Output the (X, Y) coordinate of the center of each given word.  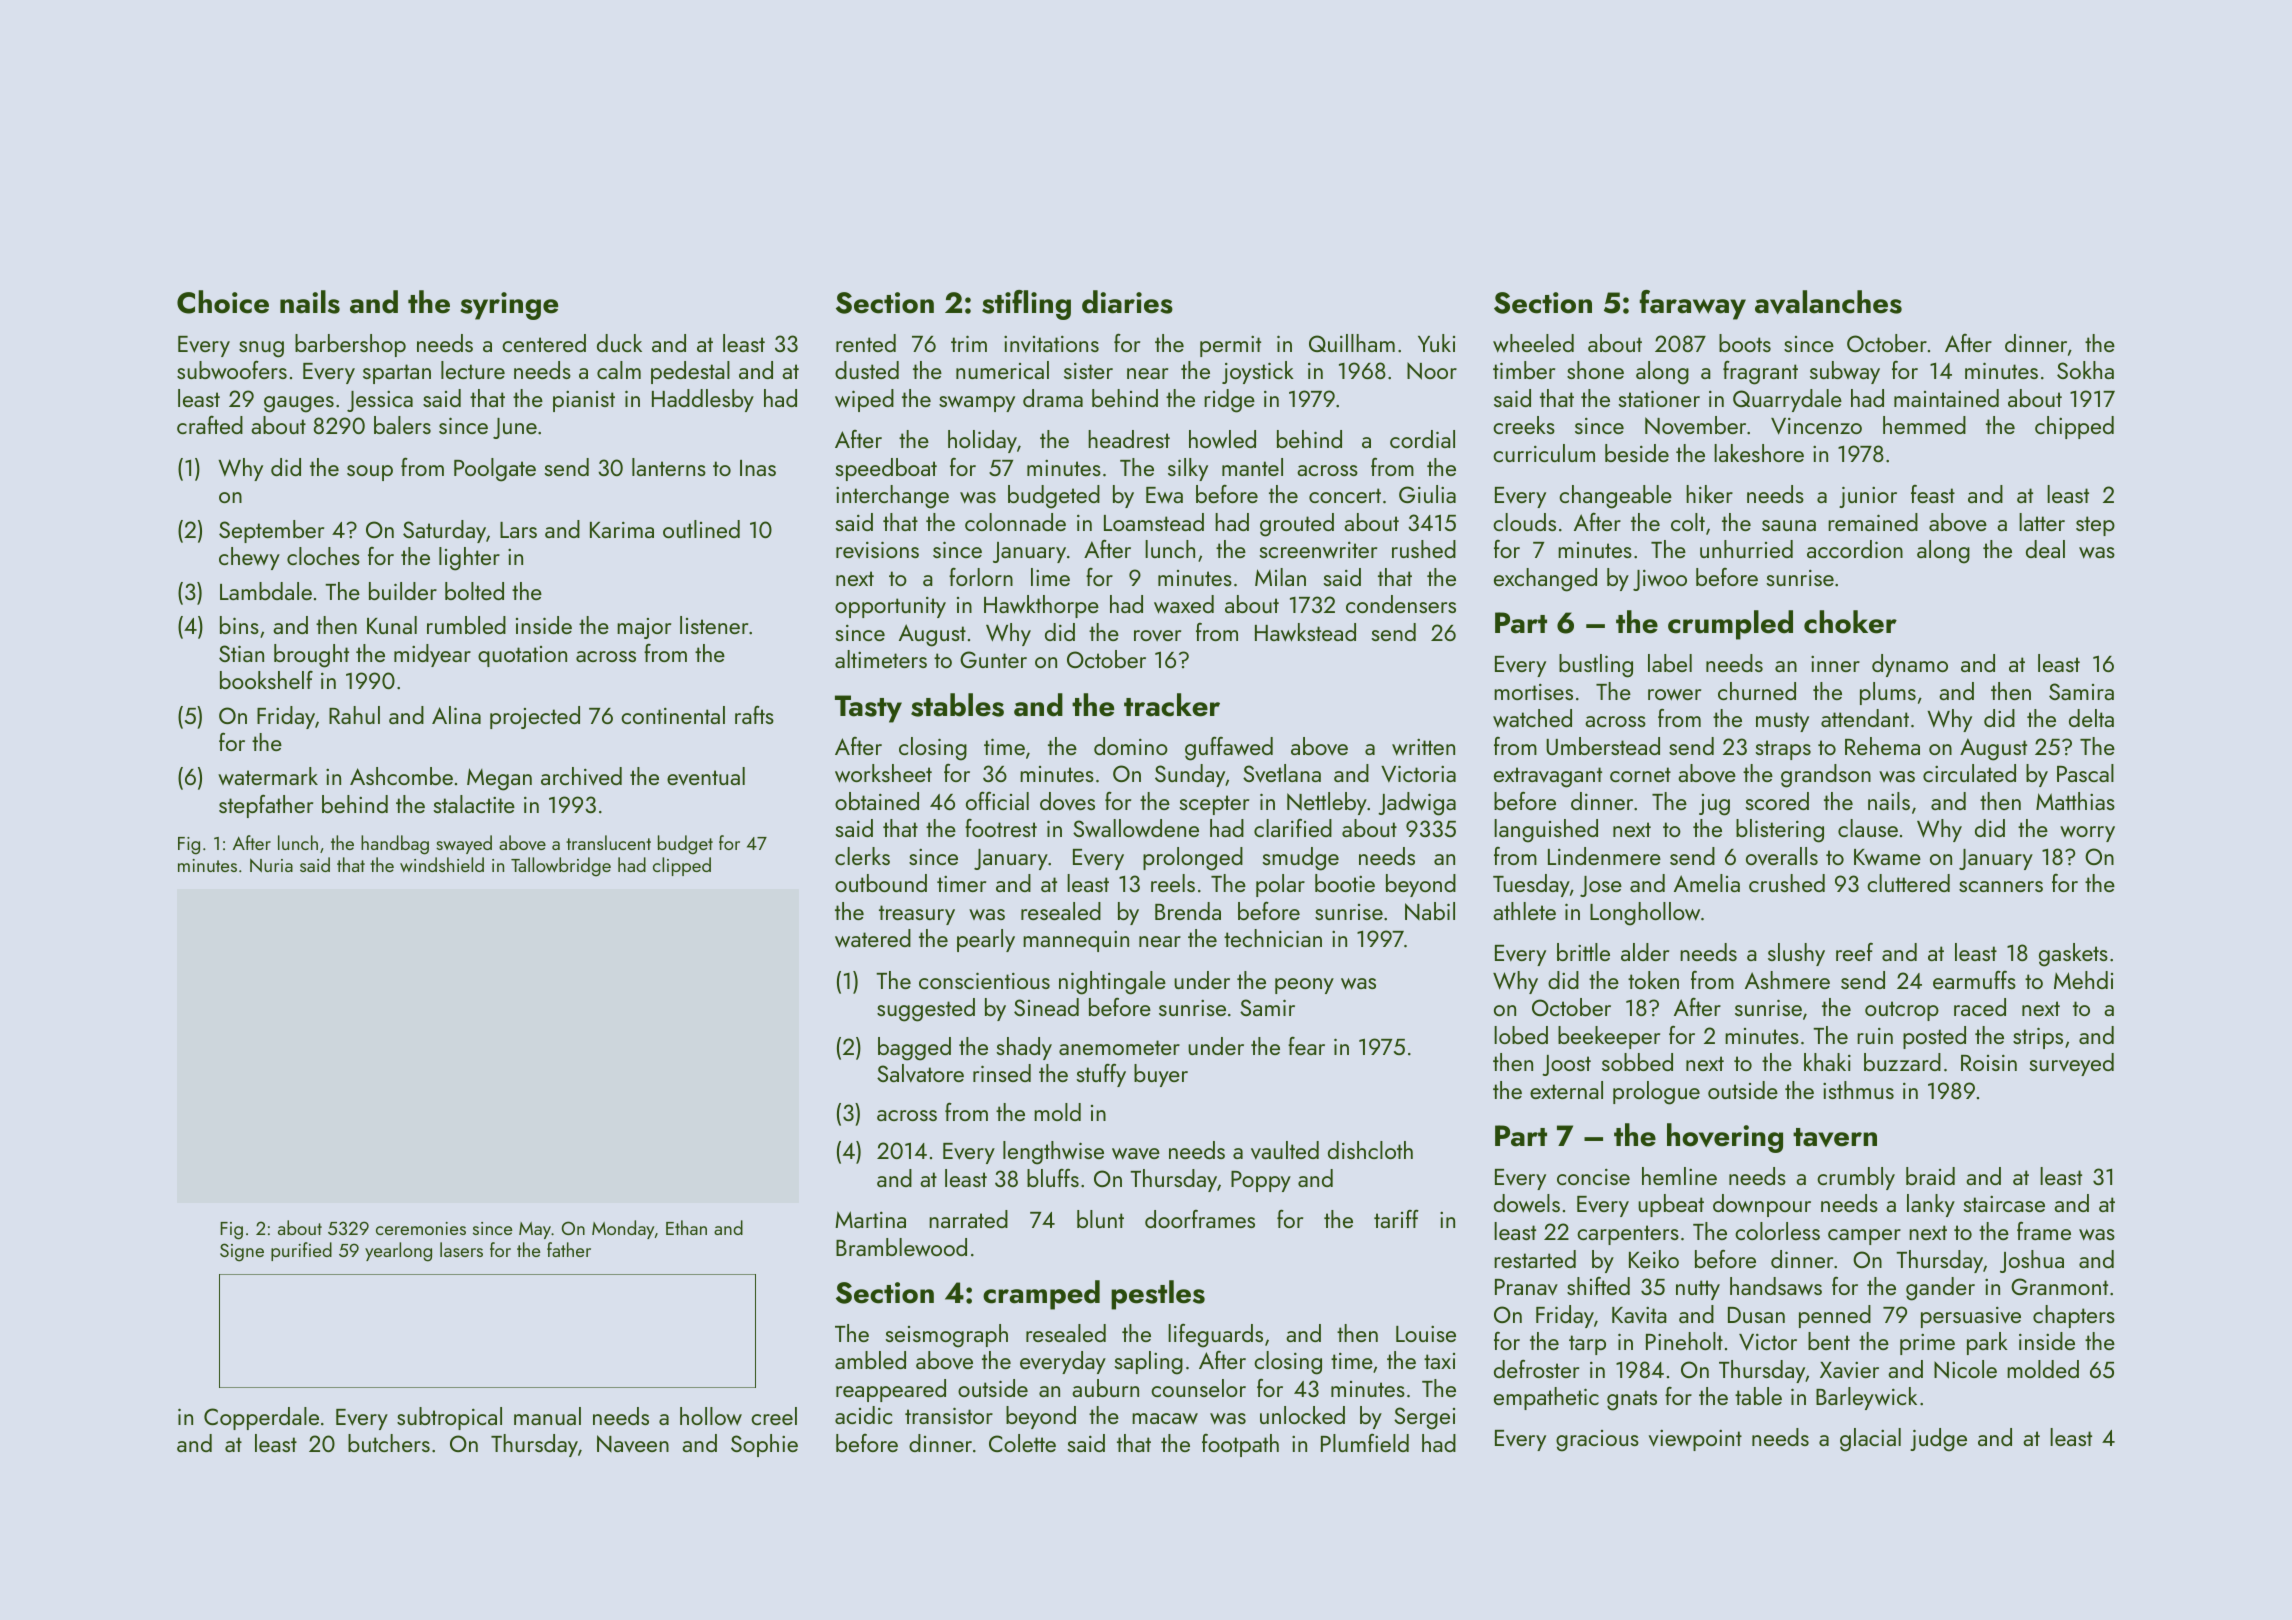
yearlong (398, 1252)
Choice (223, 302)
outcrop (1902, 1011)
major (644, 628)
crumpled (1730, 625)
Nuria (271, 865)
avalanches (1828, 302)
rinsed (1002, 1073)
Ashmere (1787, 980)
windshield (442, 864)
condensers (1401, 604)
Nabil (1430, 911)
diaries (1127, 302)
